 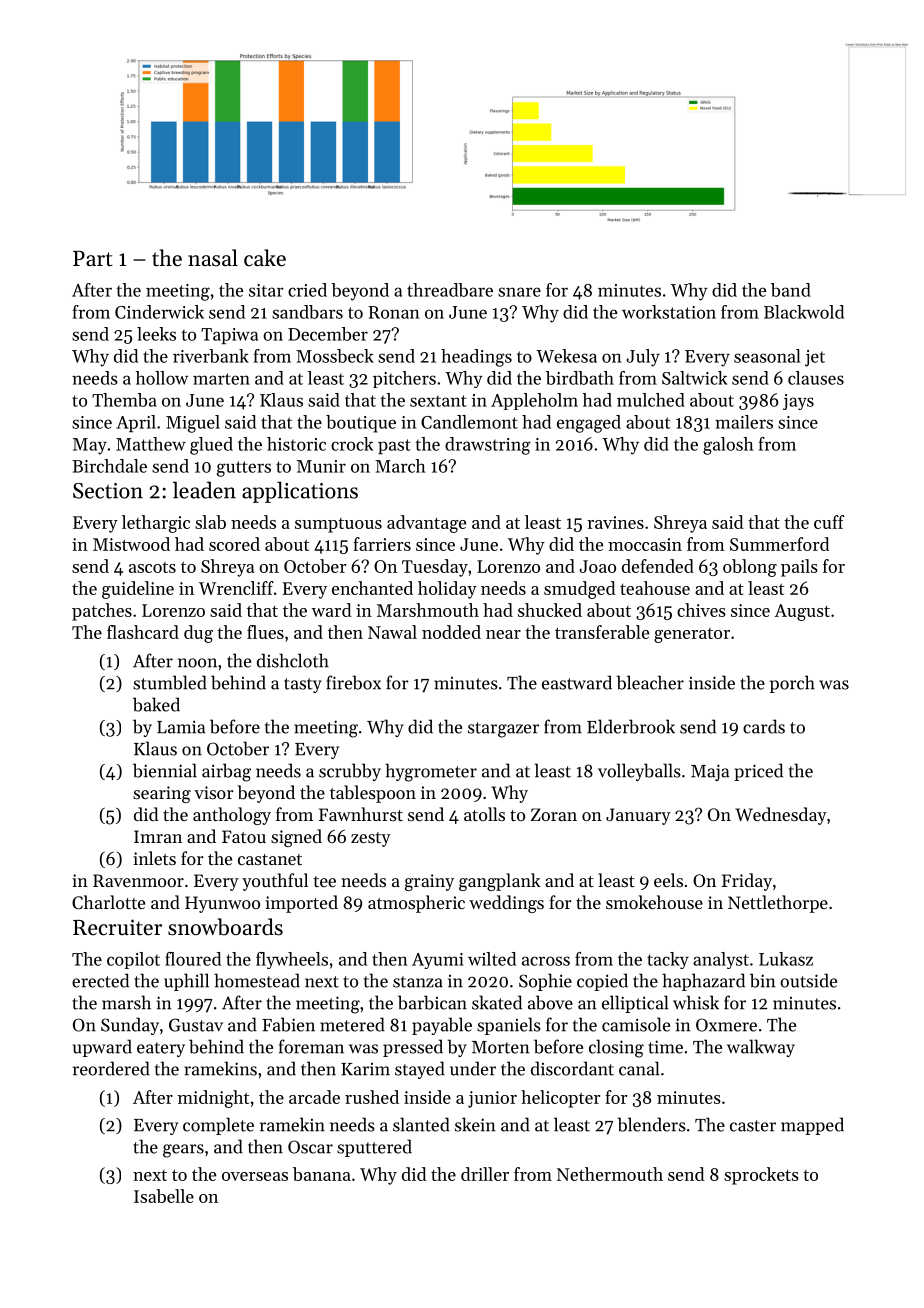 I want to click on nasal, so click(x=213, y=258).
